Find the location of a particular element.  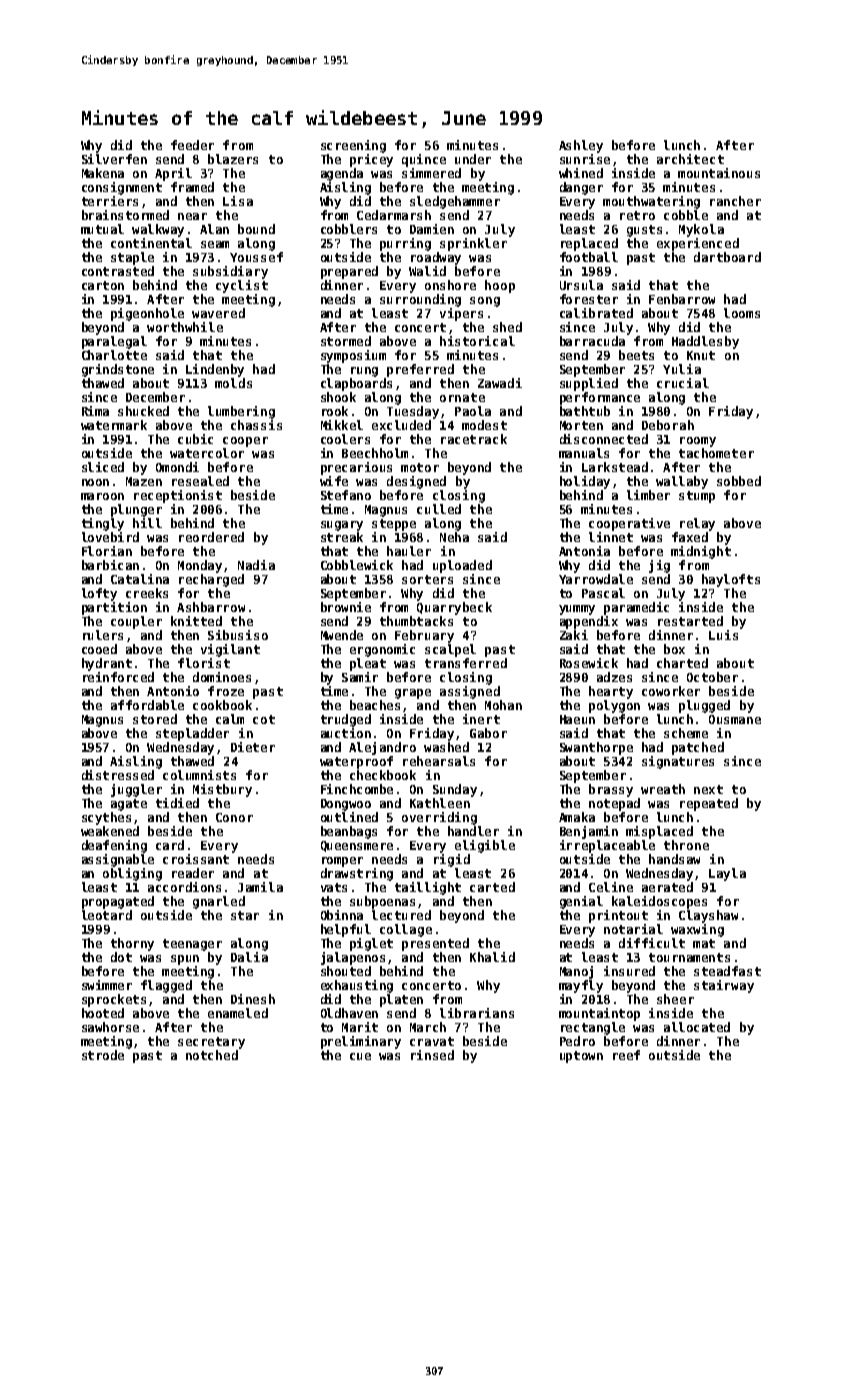

faxed is located at coordinates (690, 537).
